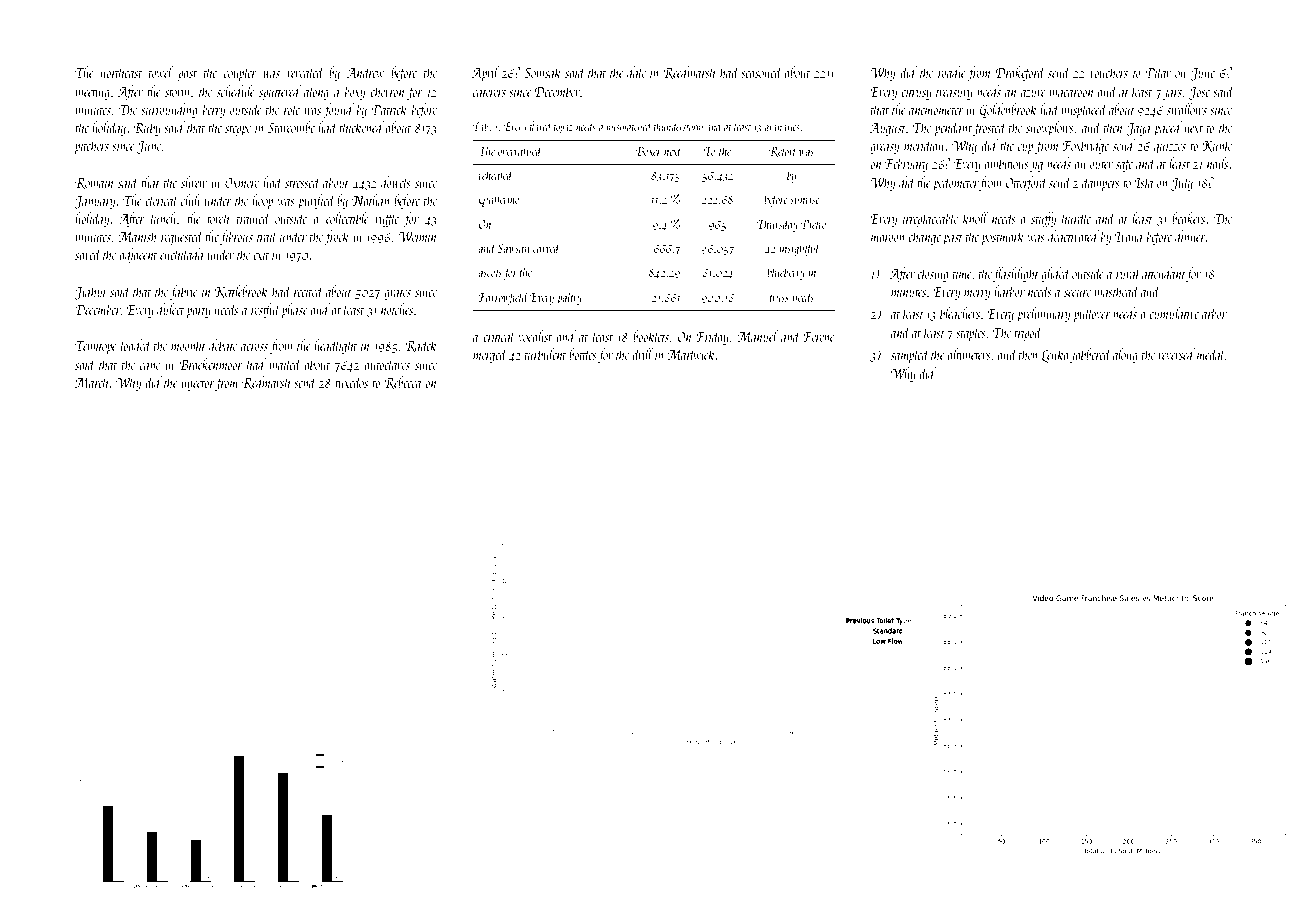  I want to click on phase, so click(294, 310).
